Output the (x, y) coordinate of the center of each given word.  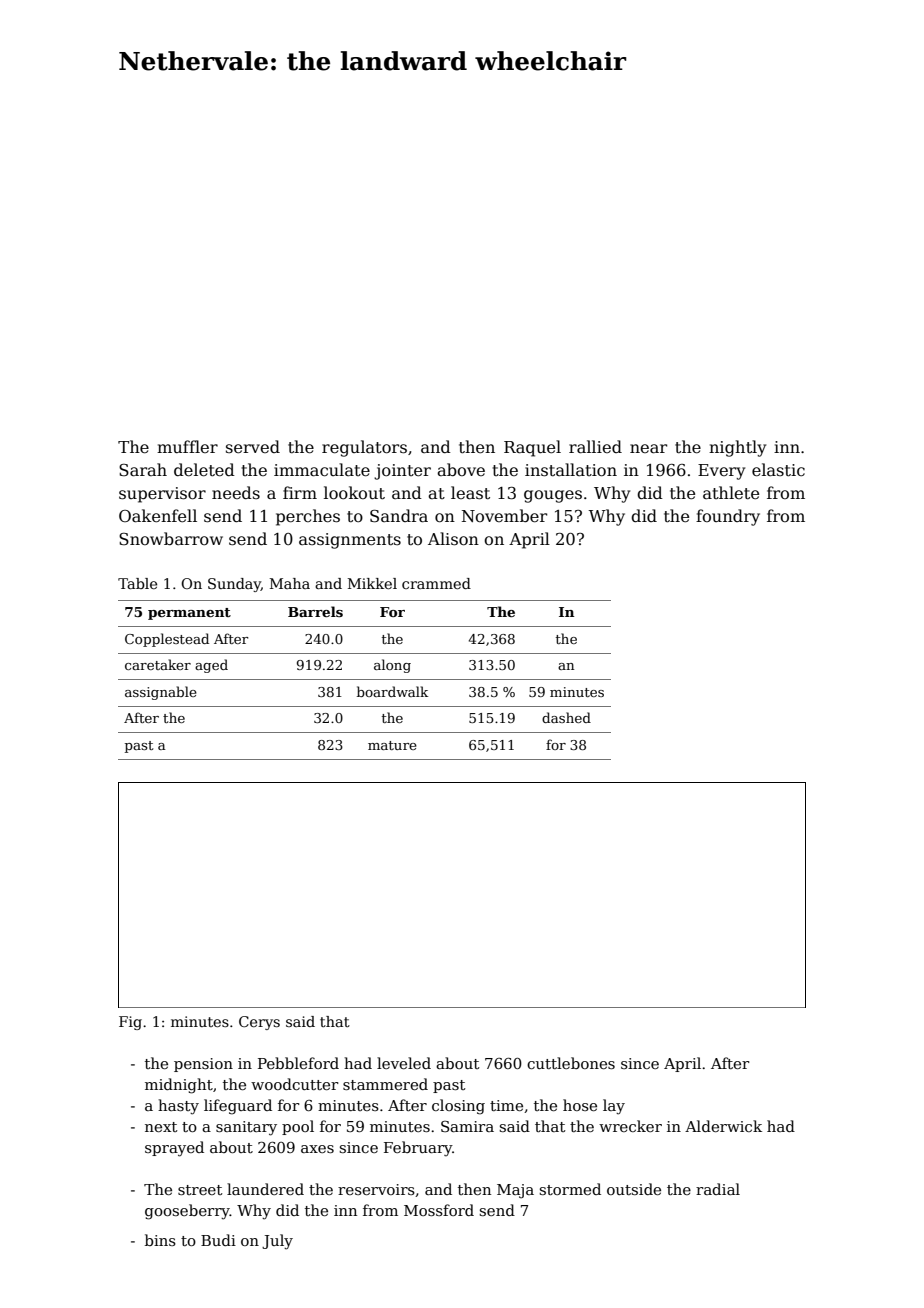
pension (203, 1065)
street (200, 1190)
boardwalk (392, 691)
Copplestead (167, 640)
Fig (130, 1023)
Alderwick (723, 1126)
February (418, 1149)
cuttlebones (571, 1063)
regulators (364, 448)
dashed (566, 717)
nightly (737, 448)
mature (392, 745)
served (253, 447)
